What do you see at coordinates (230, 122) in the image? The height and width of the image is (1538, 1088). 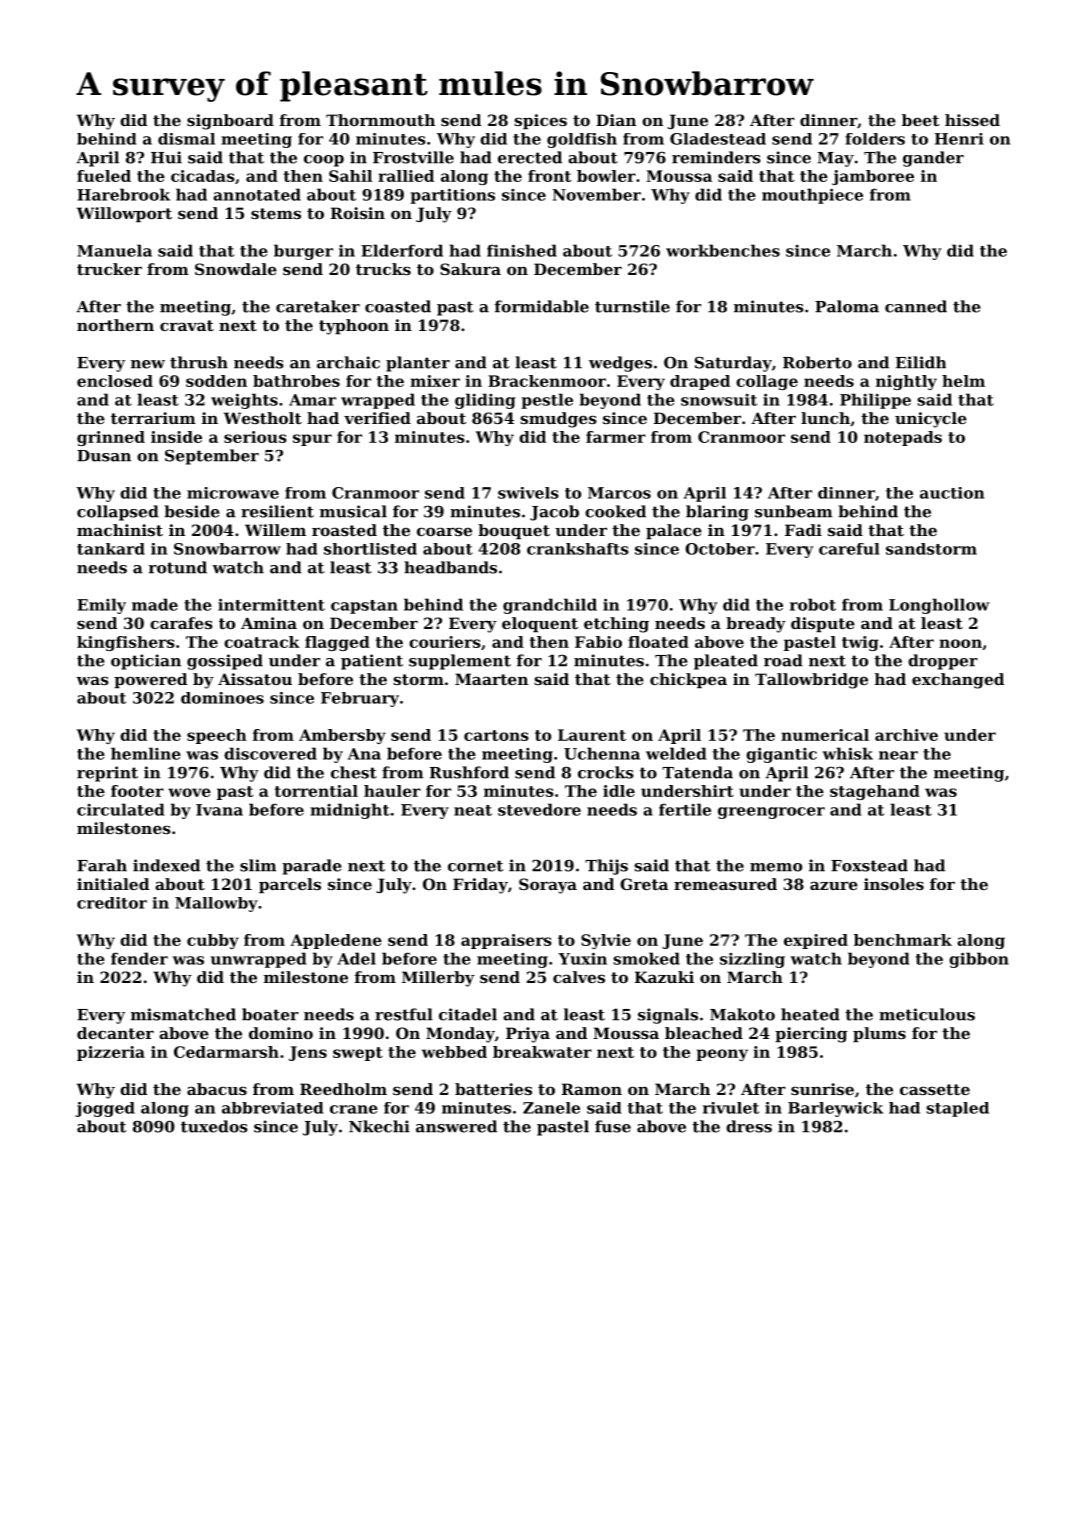 I see `signboard` at bounding box center [230, 122].
